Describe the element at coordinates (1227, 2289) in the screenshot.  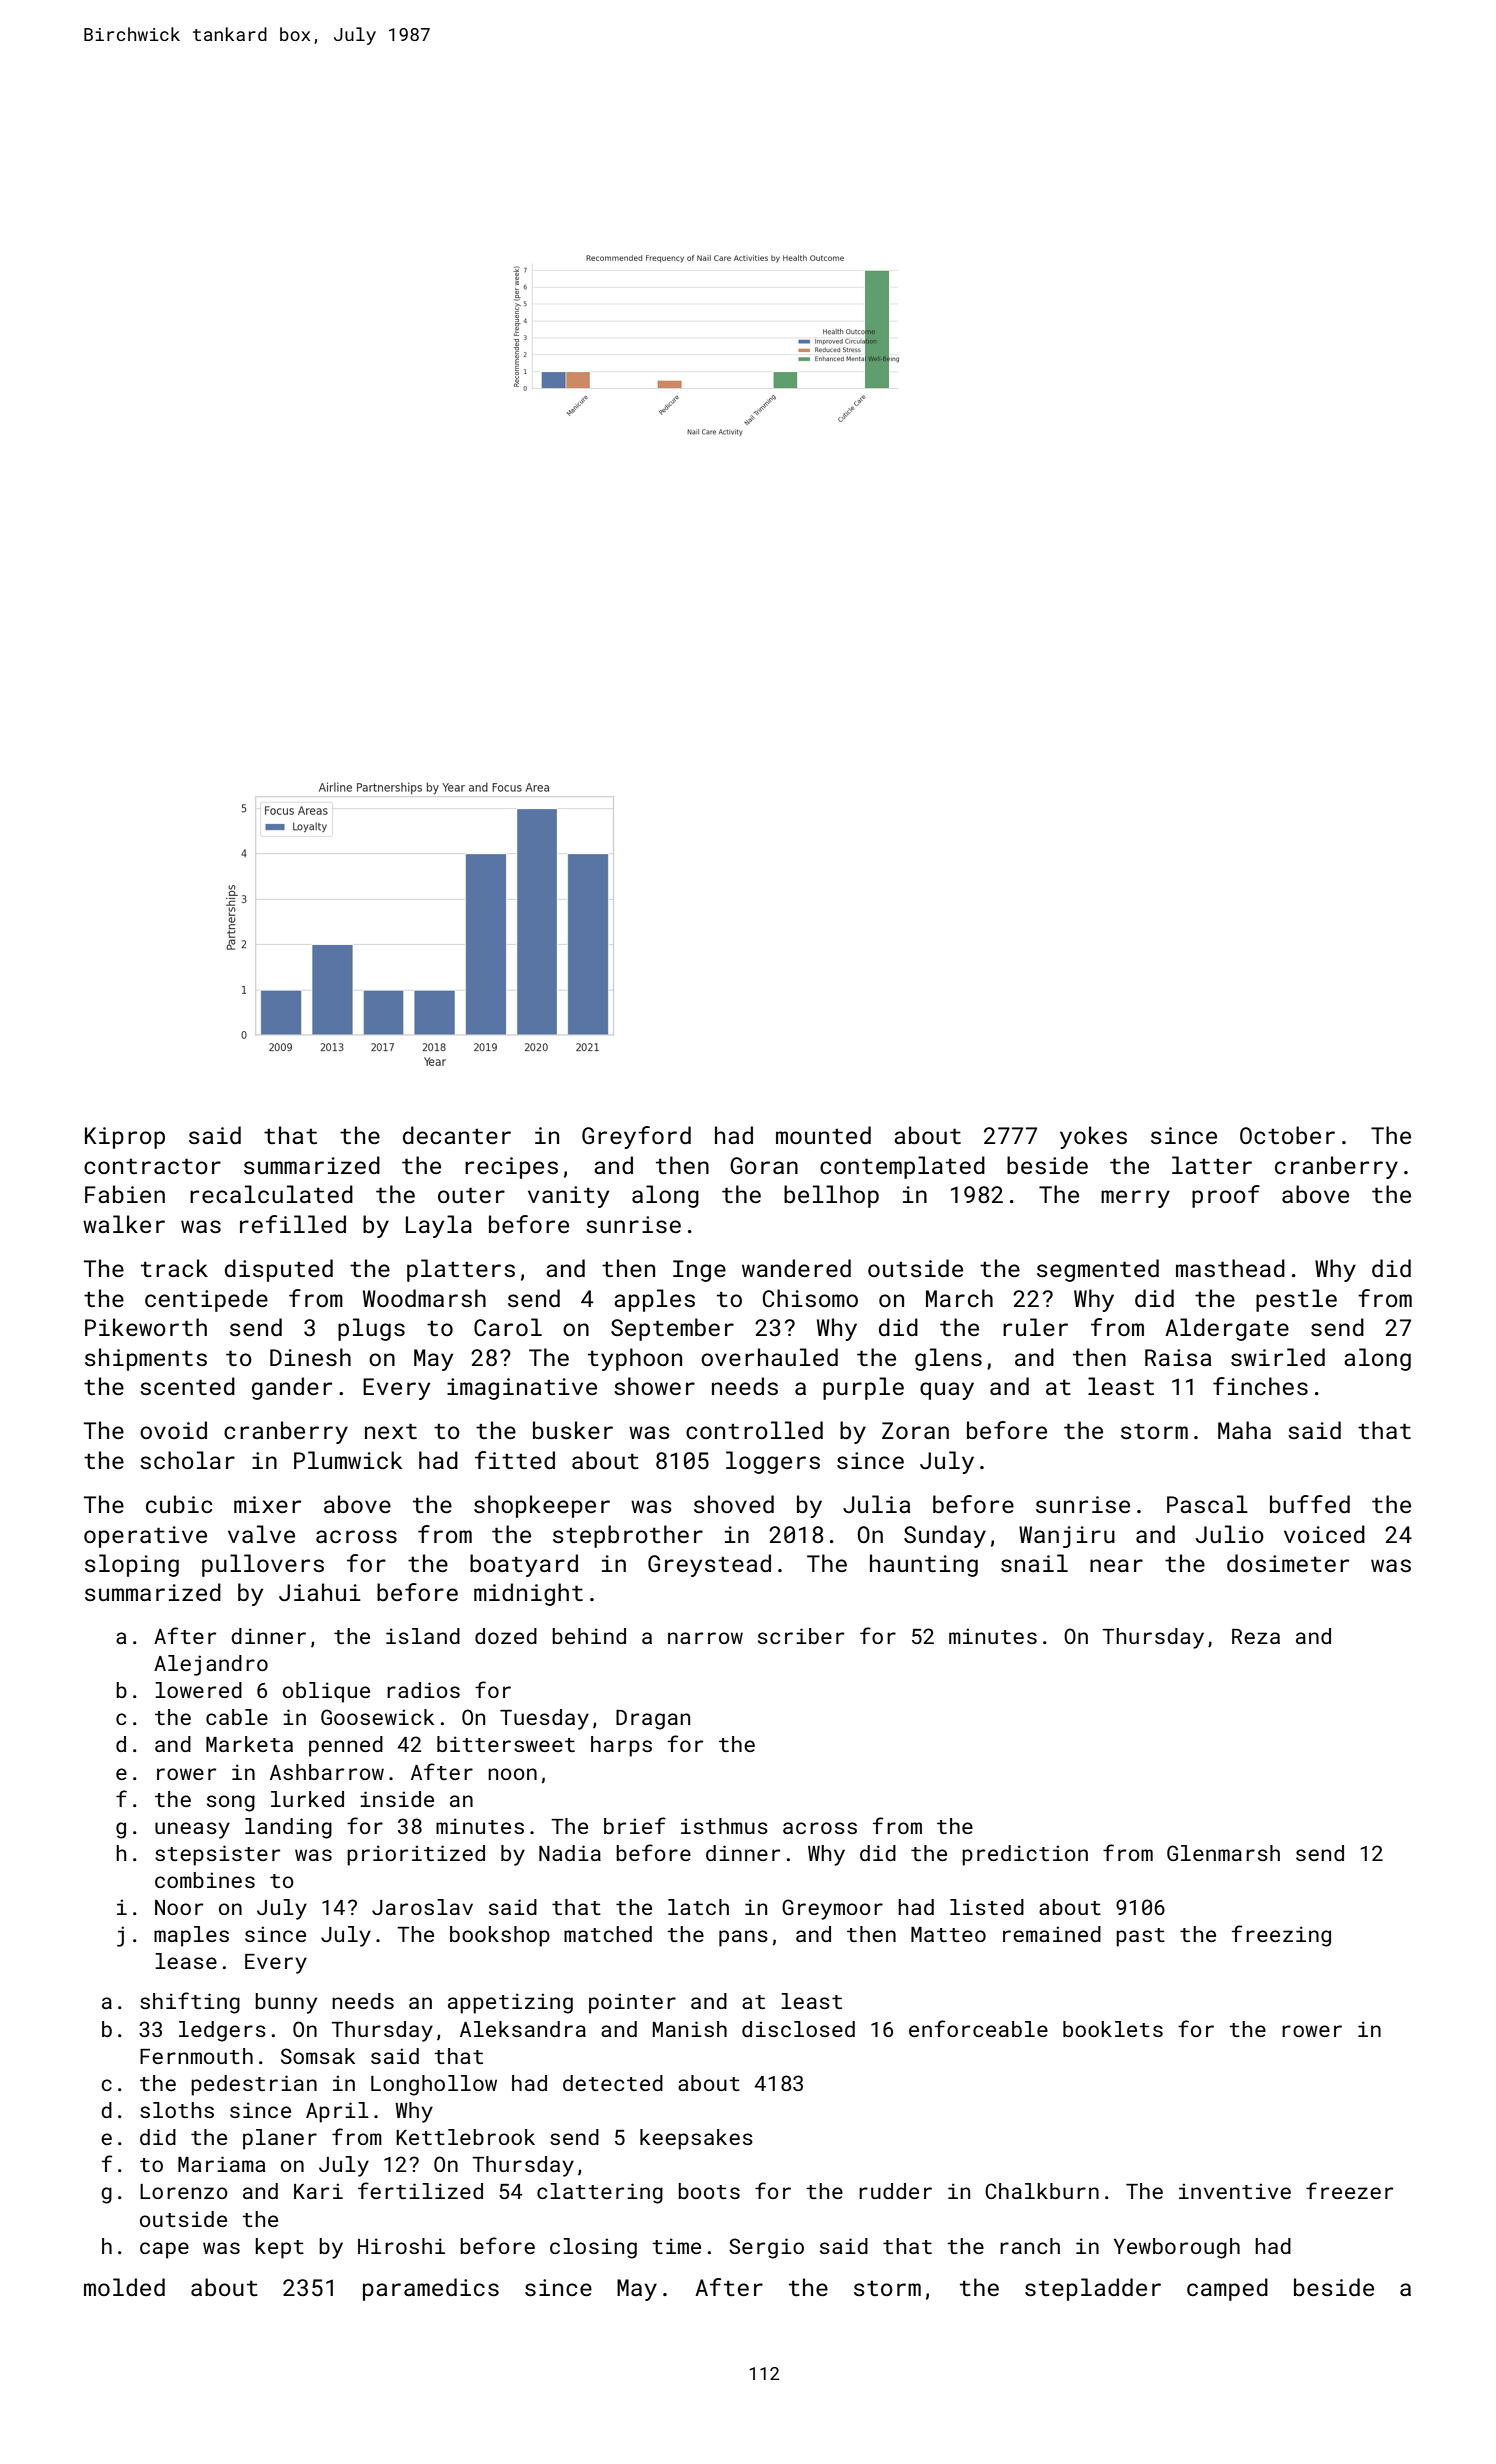
I see `camped` at that location.
